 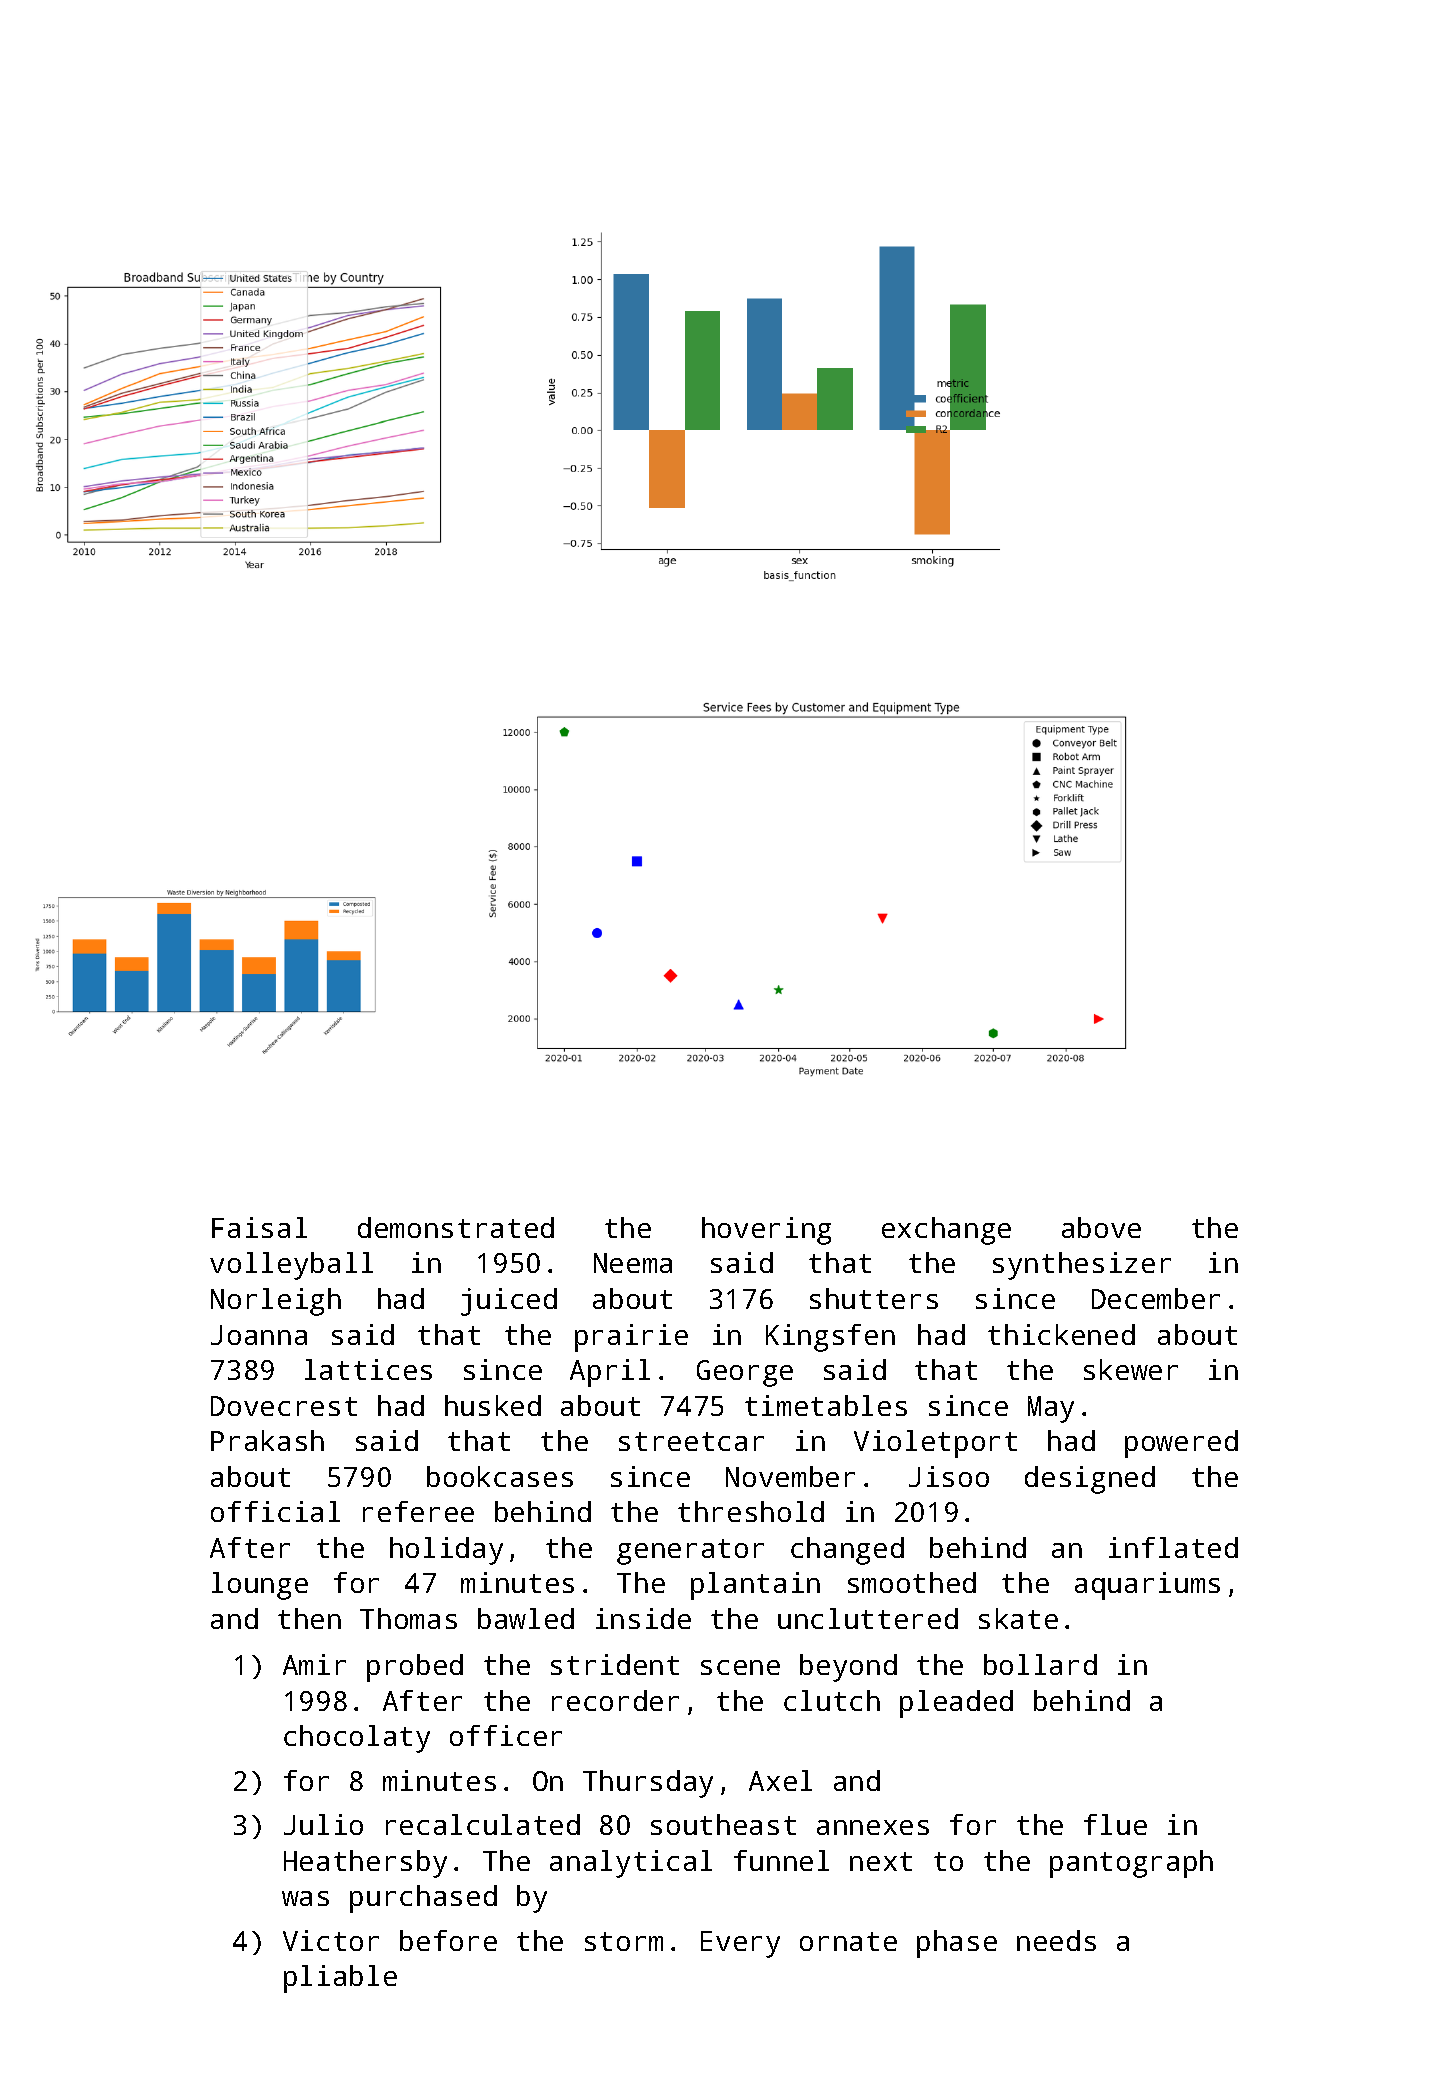 What do you see at coordinates (340, 1979) in the screenshot?
I see `pliable` at bounding box center [340, 1979].
